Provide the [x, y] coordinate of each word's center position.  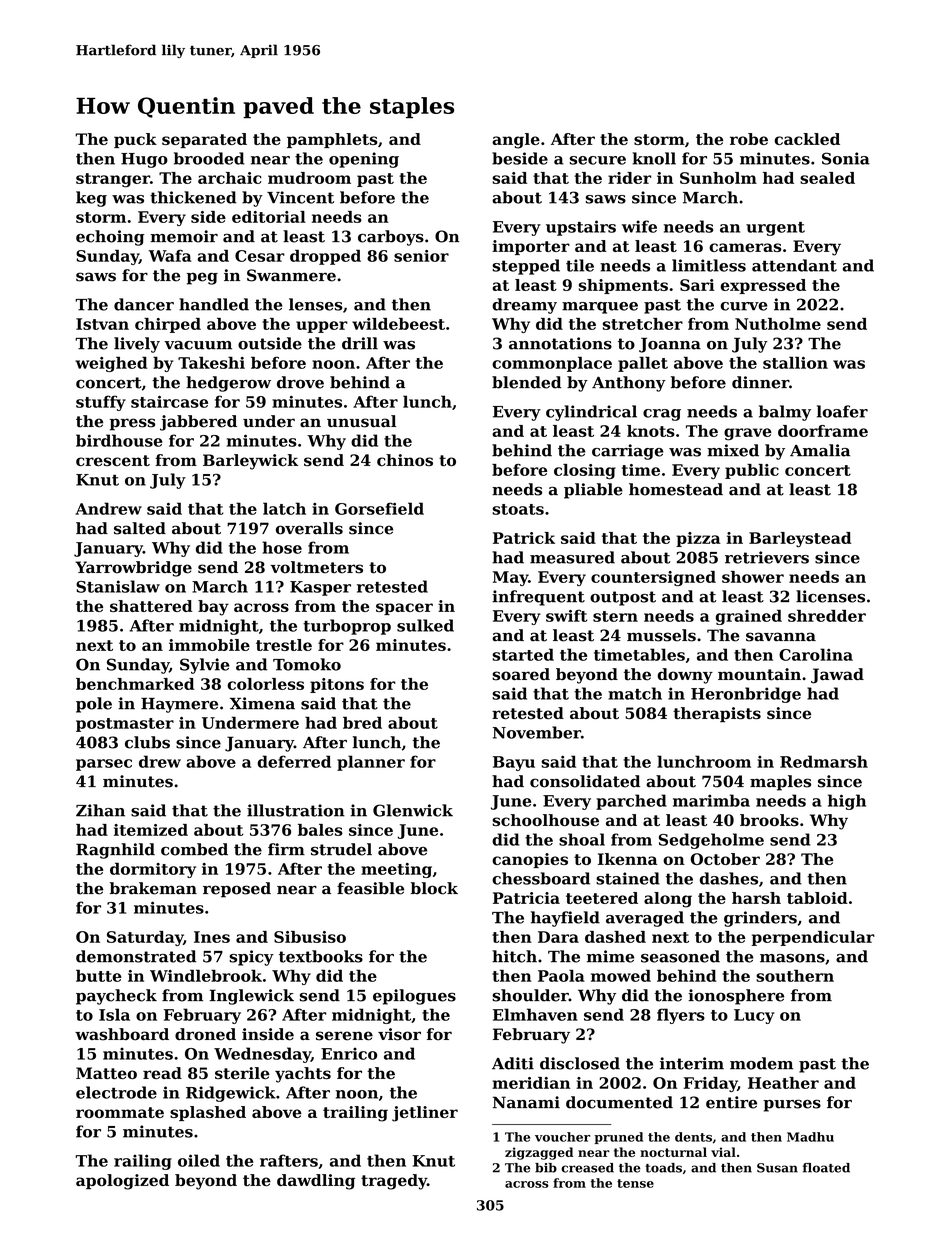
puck [135, 140]
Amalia [820, 450]
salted [140, 528]
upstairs [581, 228]
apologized [122, 1182]
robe [749, 139]
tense [635, 1183]
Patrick [524, 538]
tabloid [817, 898]
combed [194, 849]
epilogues [414, 997]
